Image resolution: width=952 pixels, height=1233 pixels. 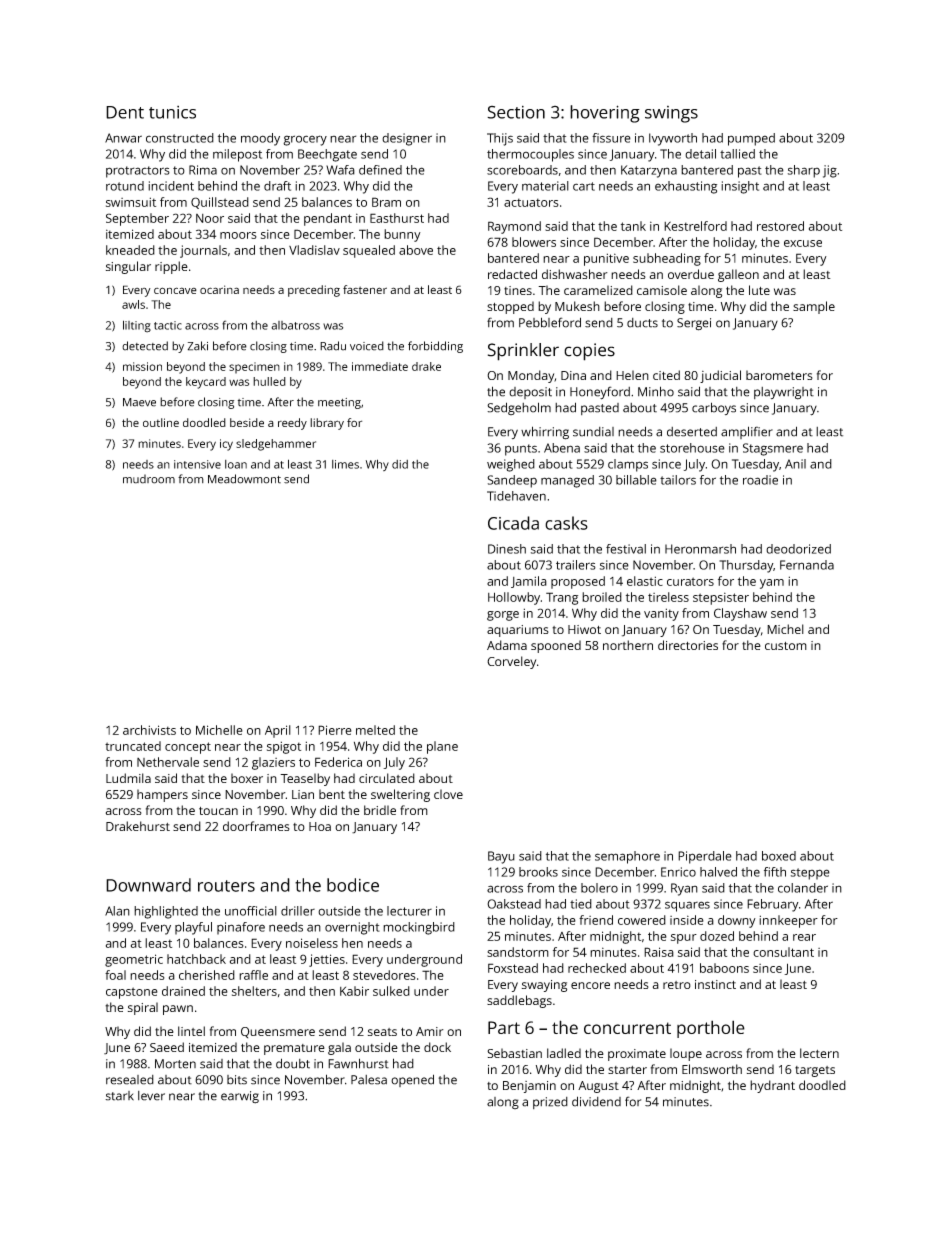 What do you see at coordinates (226, 445) in the page?
I see `icy` at bounding box center [226, 445].
